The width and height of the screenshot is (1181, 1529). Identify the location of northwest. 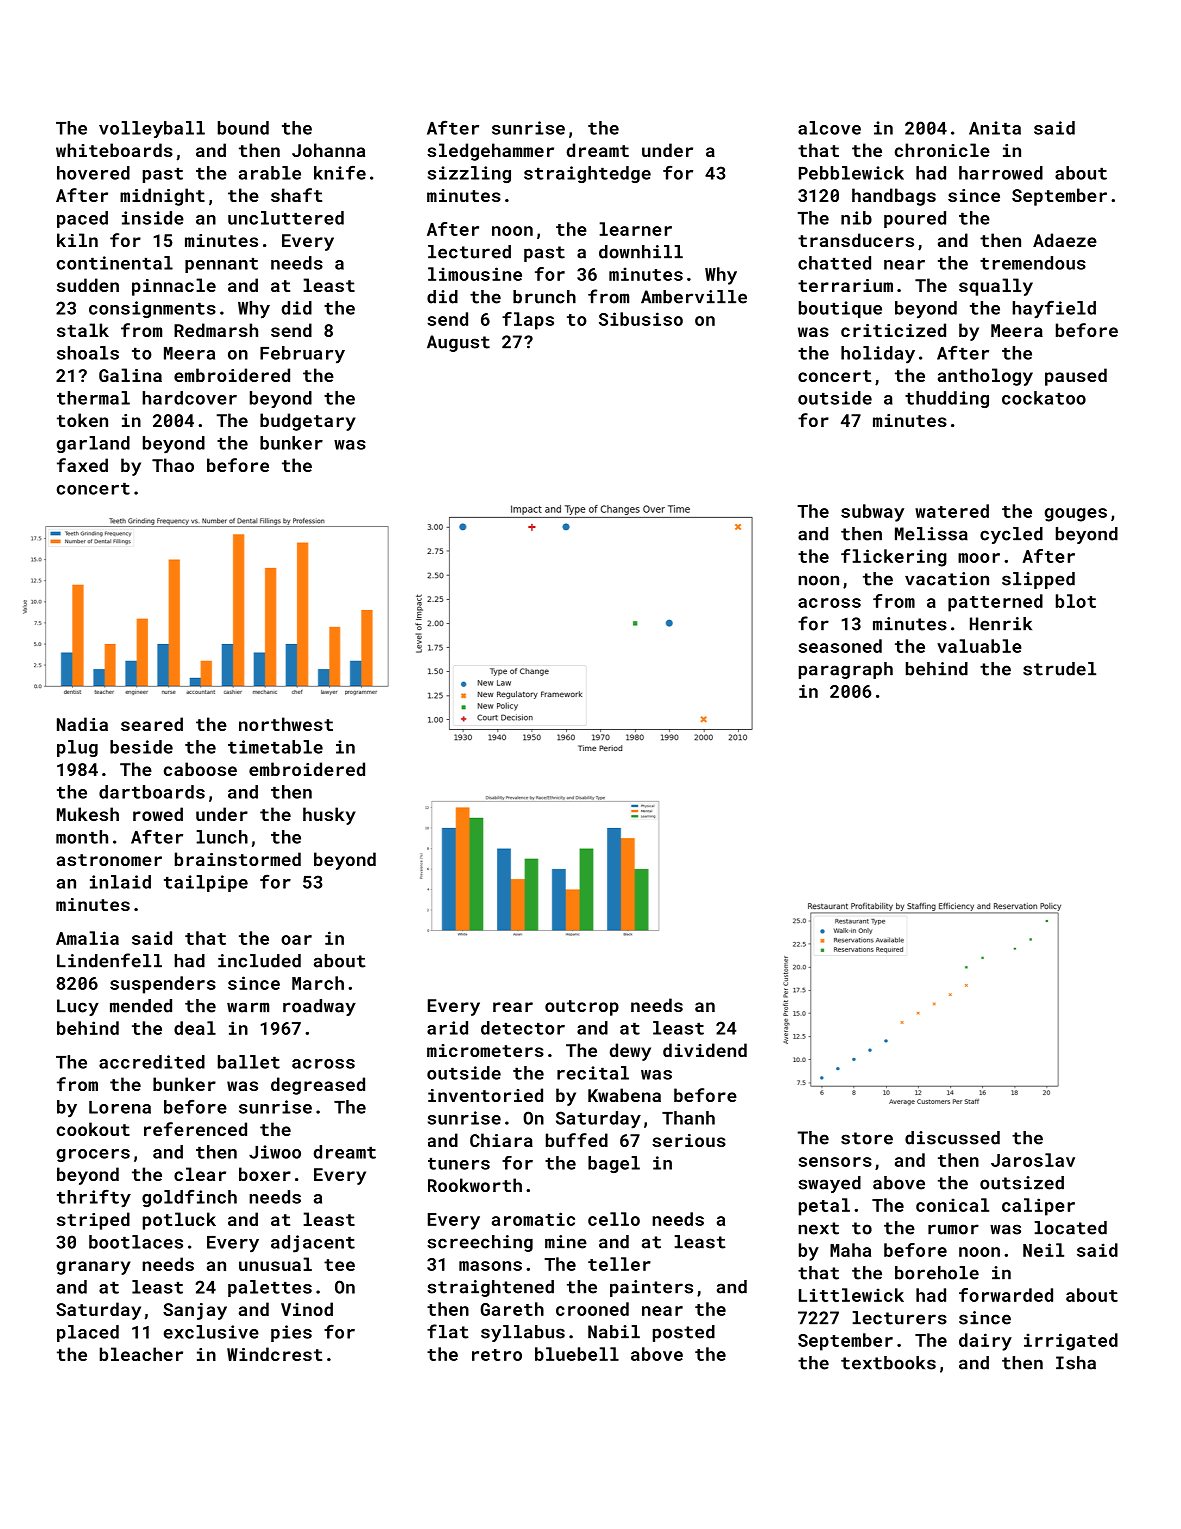
(286, 724).
